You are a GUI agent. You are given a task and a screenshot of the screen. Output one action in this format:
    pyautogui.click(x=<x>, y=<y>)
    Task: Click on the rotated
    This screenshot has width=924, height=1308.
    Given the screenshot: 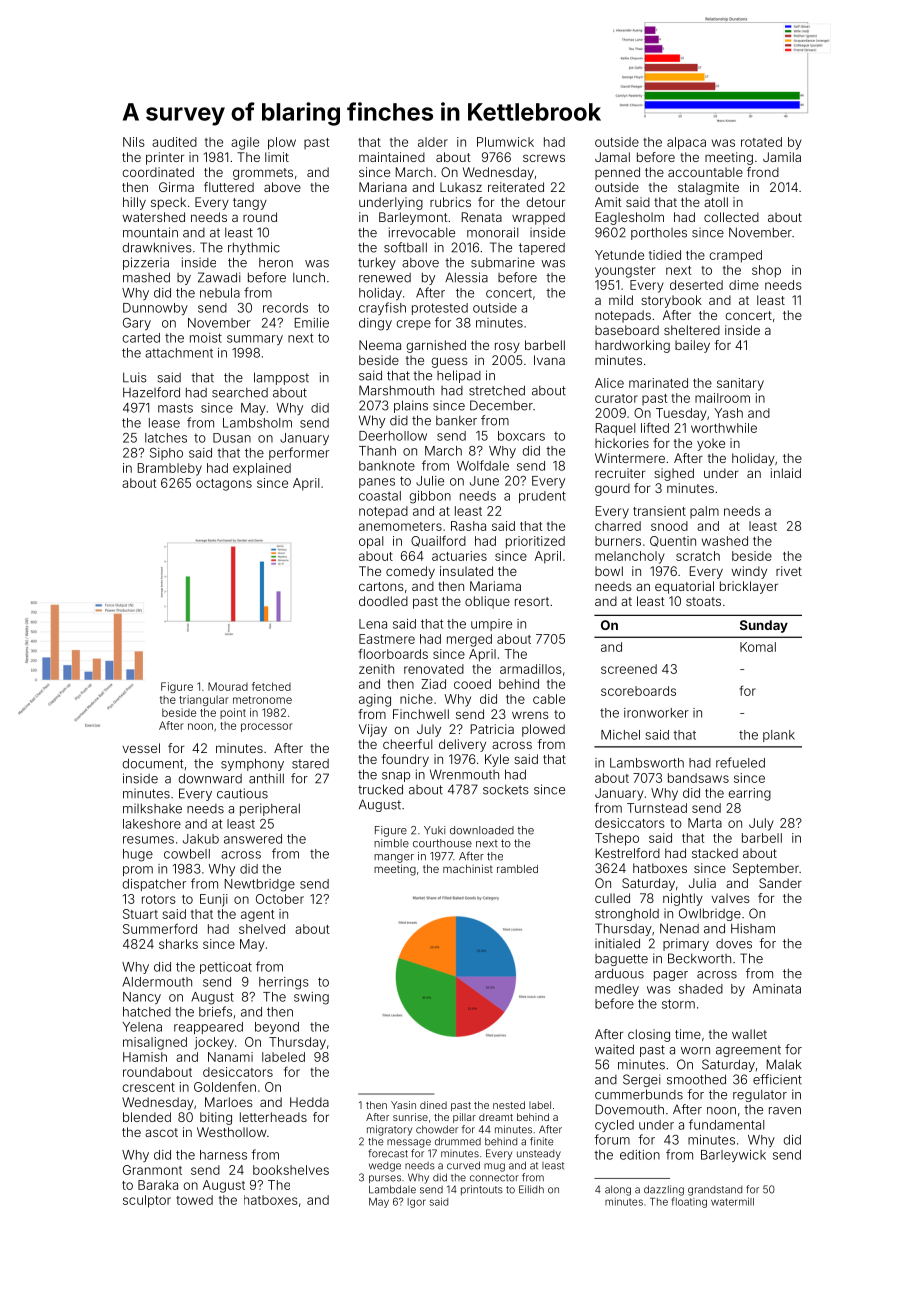 What is the action you would take?
    pyautogui.click(x=761, y=142)
